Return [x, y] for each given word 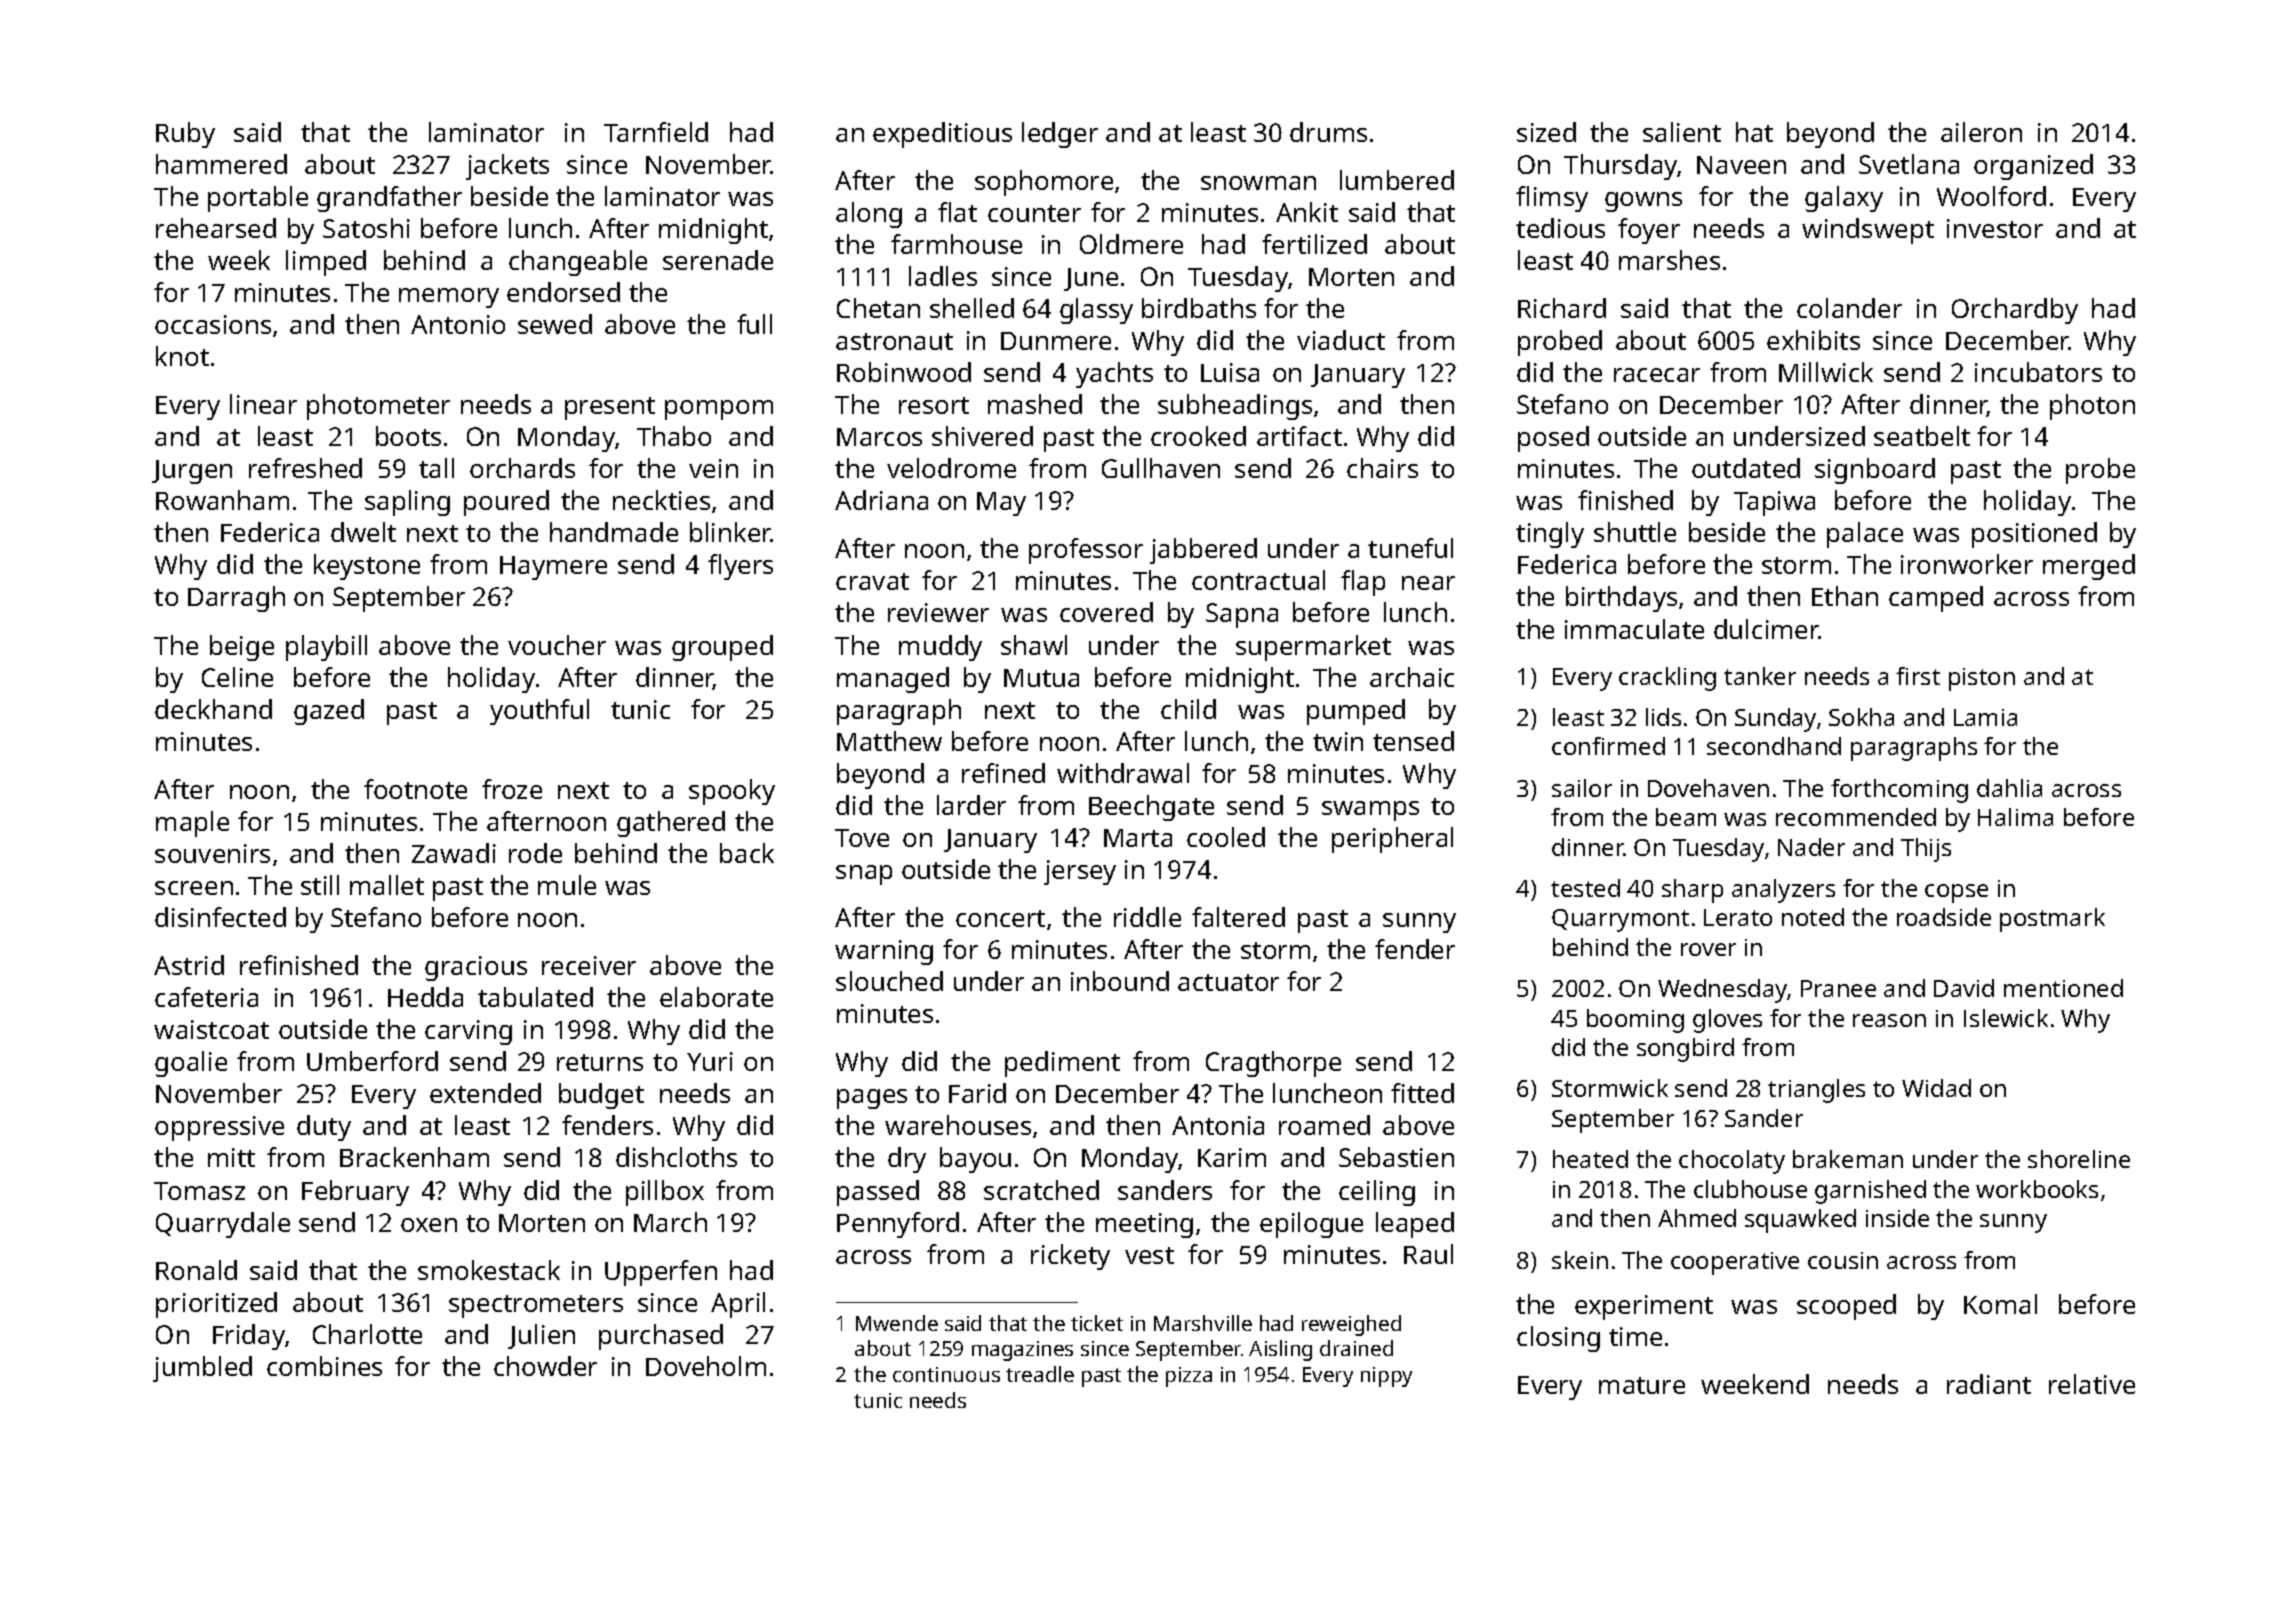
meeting [1144, 1225]
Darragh [236, 599]
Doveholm [706, 1366]
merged [2089, 567]
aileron [1981, 132]
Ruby [185, 135]
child [1188, 709]
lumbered [1397, 180]
